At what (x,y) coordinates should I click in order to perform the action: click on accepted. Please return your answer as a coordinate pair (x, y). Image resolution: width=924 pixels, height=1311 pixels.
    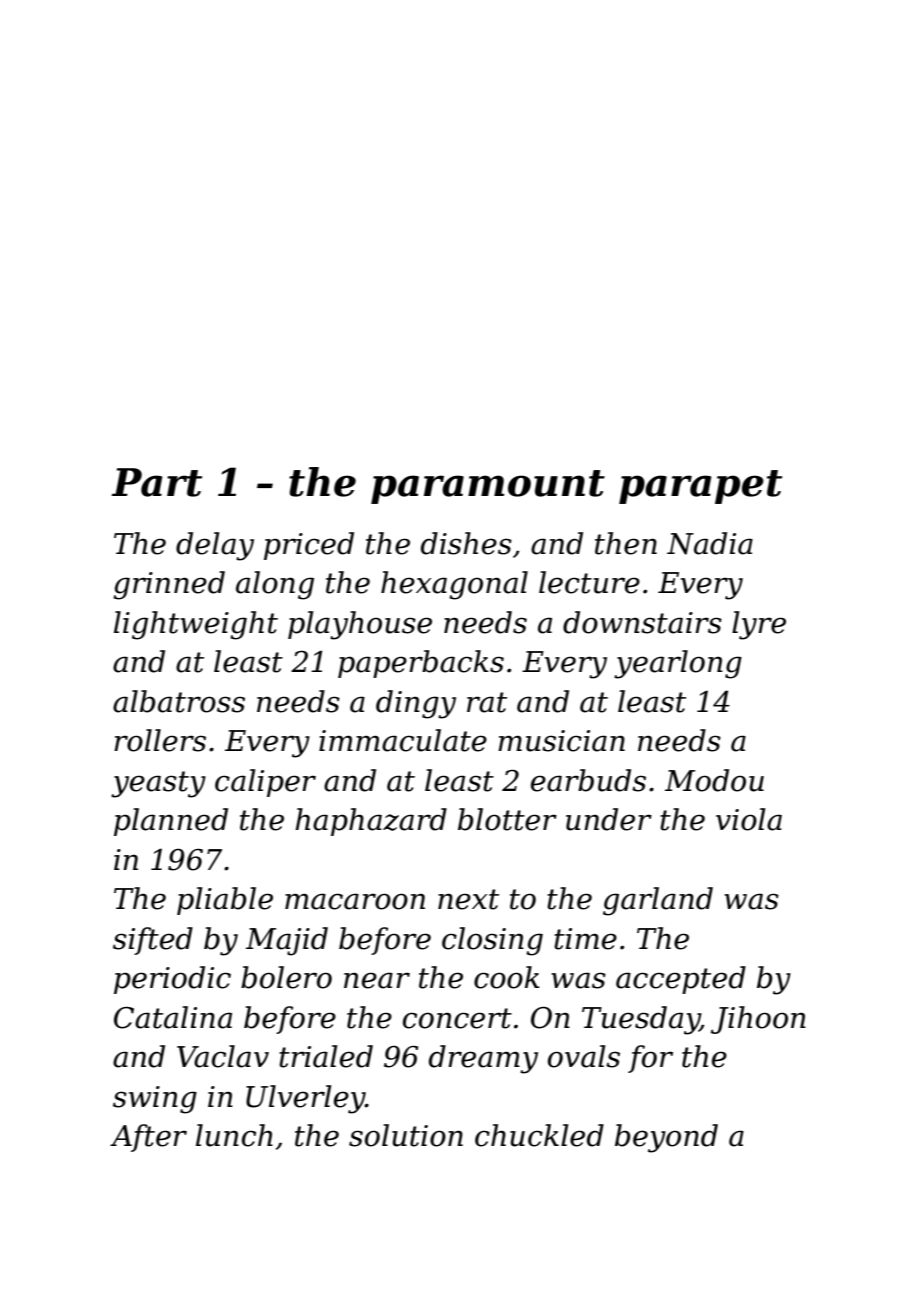
    Looking at the image, I should click on (681, 980).
